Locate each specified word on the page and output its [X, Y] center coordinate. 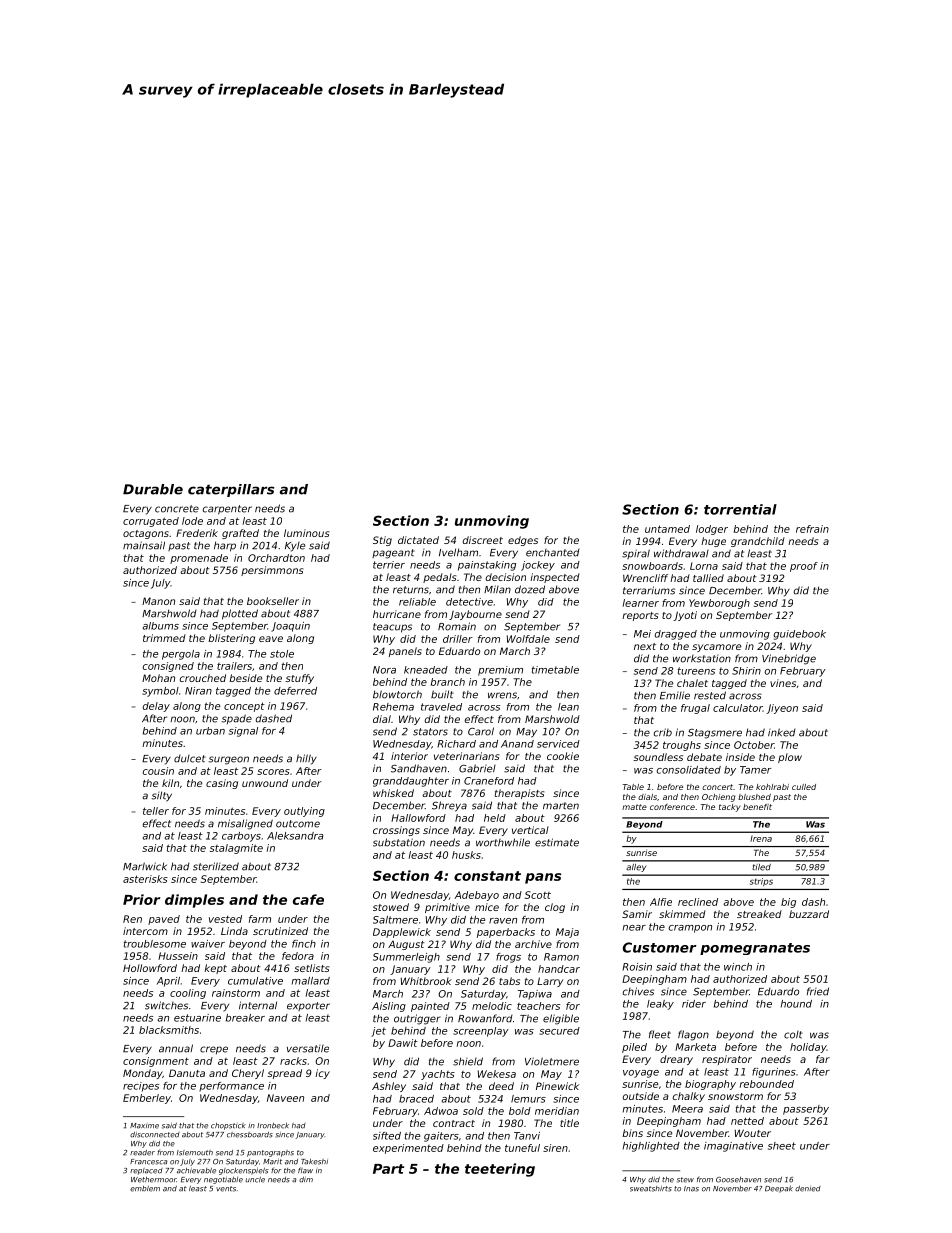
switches [166, 1005]
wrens [502, 695]
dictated [418, 540]
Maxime [144, 1126]
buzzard [809, 914]
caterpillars [231, 490]
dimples [194, 901]
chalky [689, 1097]
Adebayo [477, 896]
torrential [740, 509]
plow [790, 758]
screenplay [481, 1032]
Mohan [158, 678]
